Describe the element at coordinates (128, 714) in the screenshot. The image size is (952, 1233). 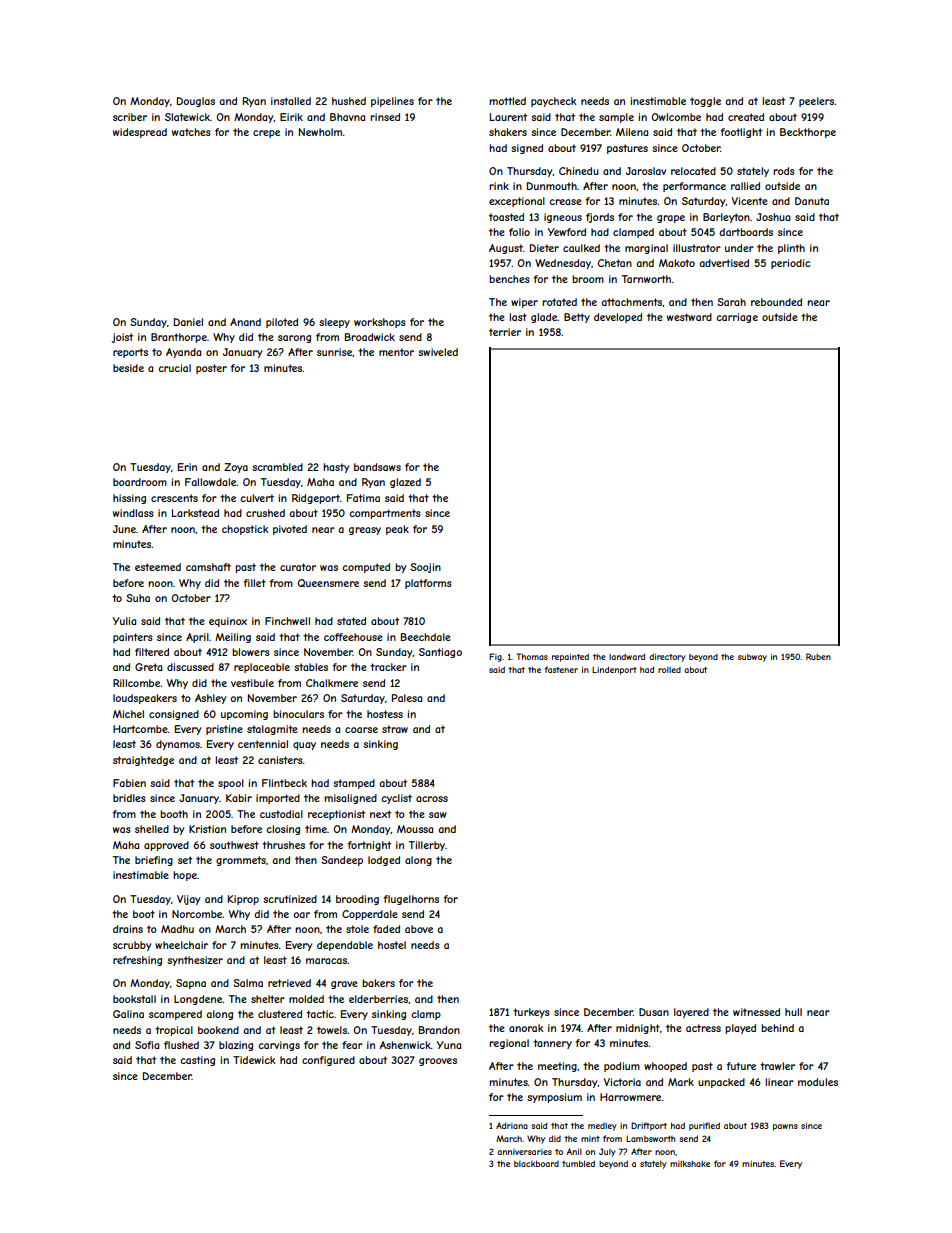
I see `Michel` at that location.
